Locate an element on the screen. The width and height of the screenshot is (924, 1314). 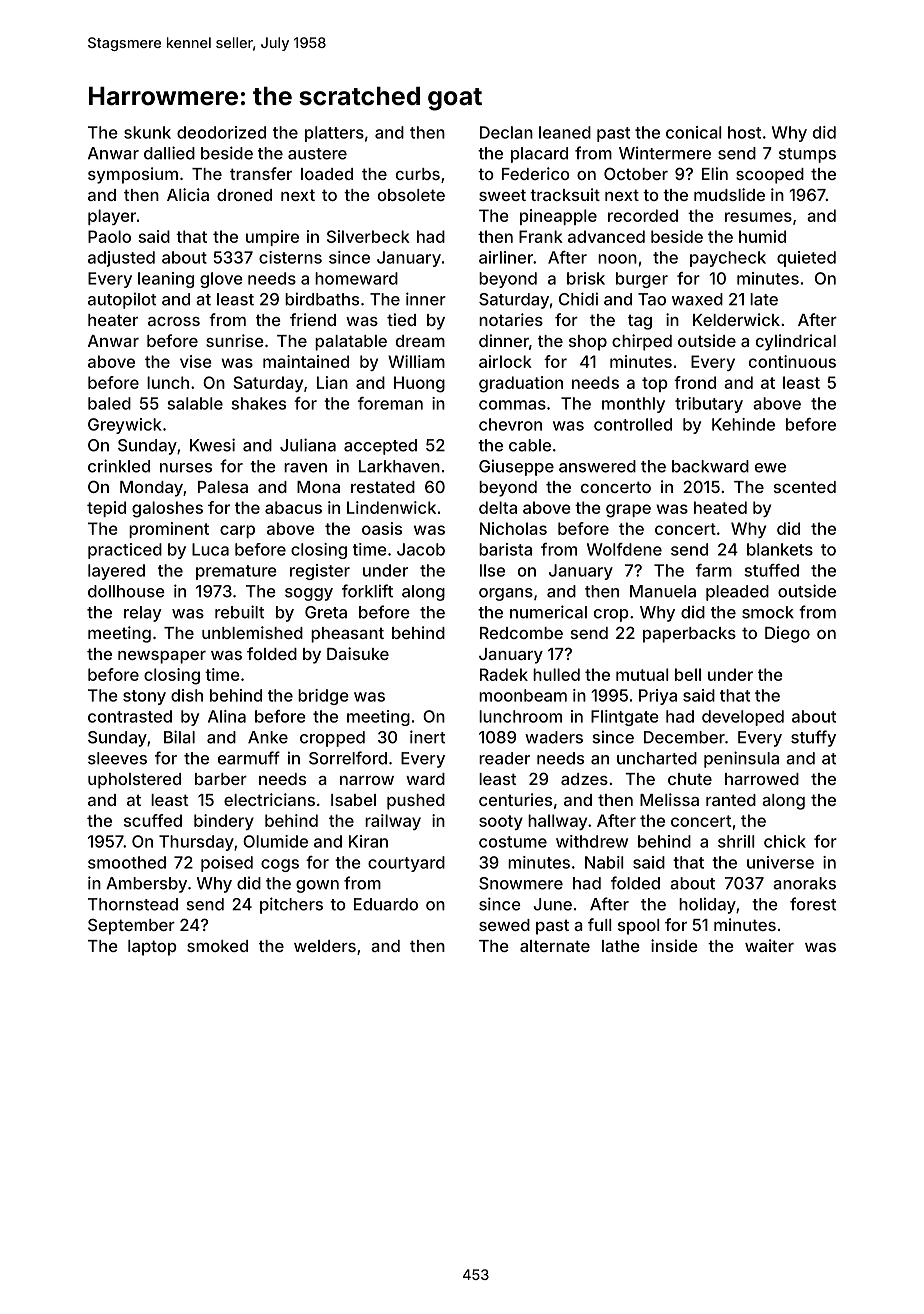
quieted is located at coordinates (806, 259).
